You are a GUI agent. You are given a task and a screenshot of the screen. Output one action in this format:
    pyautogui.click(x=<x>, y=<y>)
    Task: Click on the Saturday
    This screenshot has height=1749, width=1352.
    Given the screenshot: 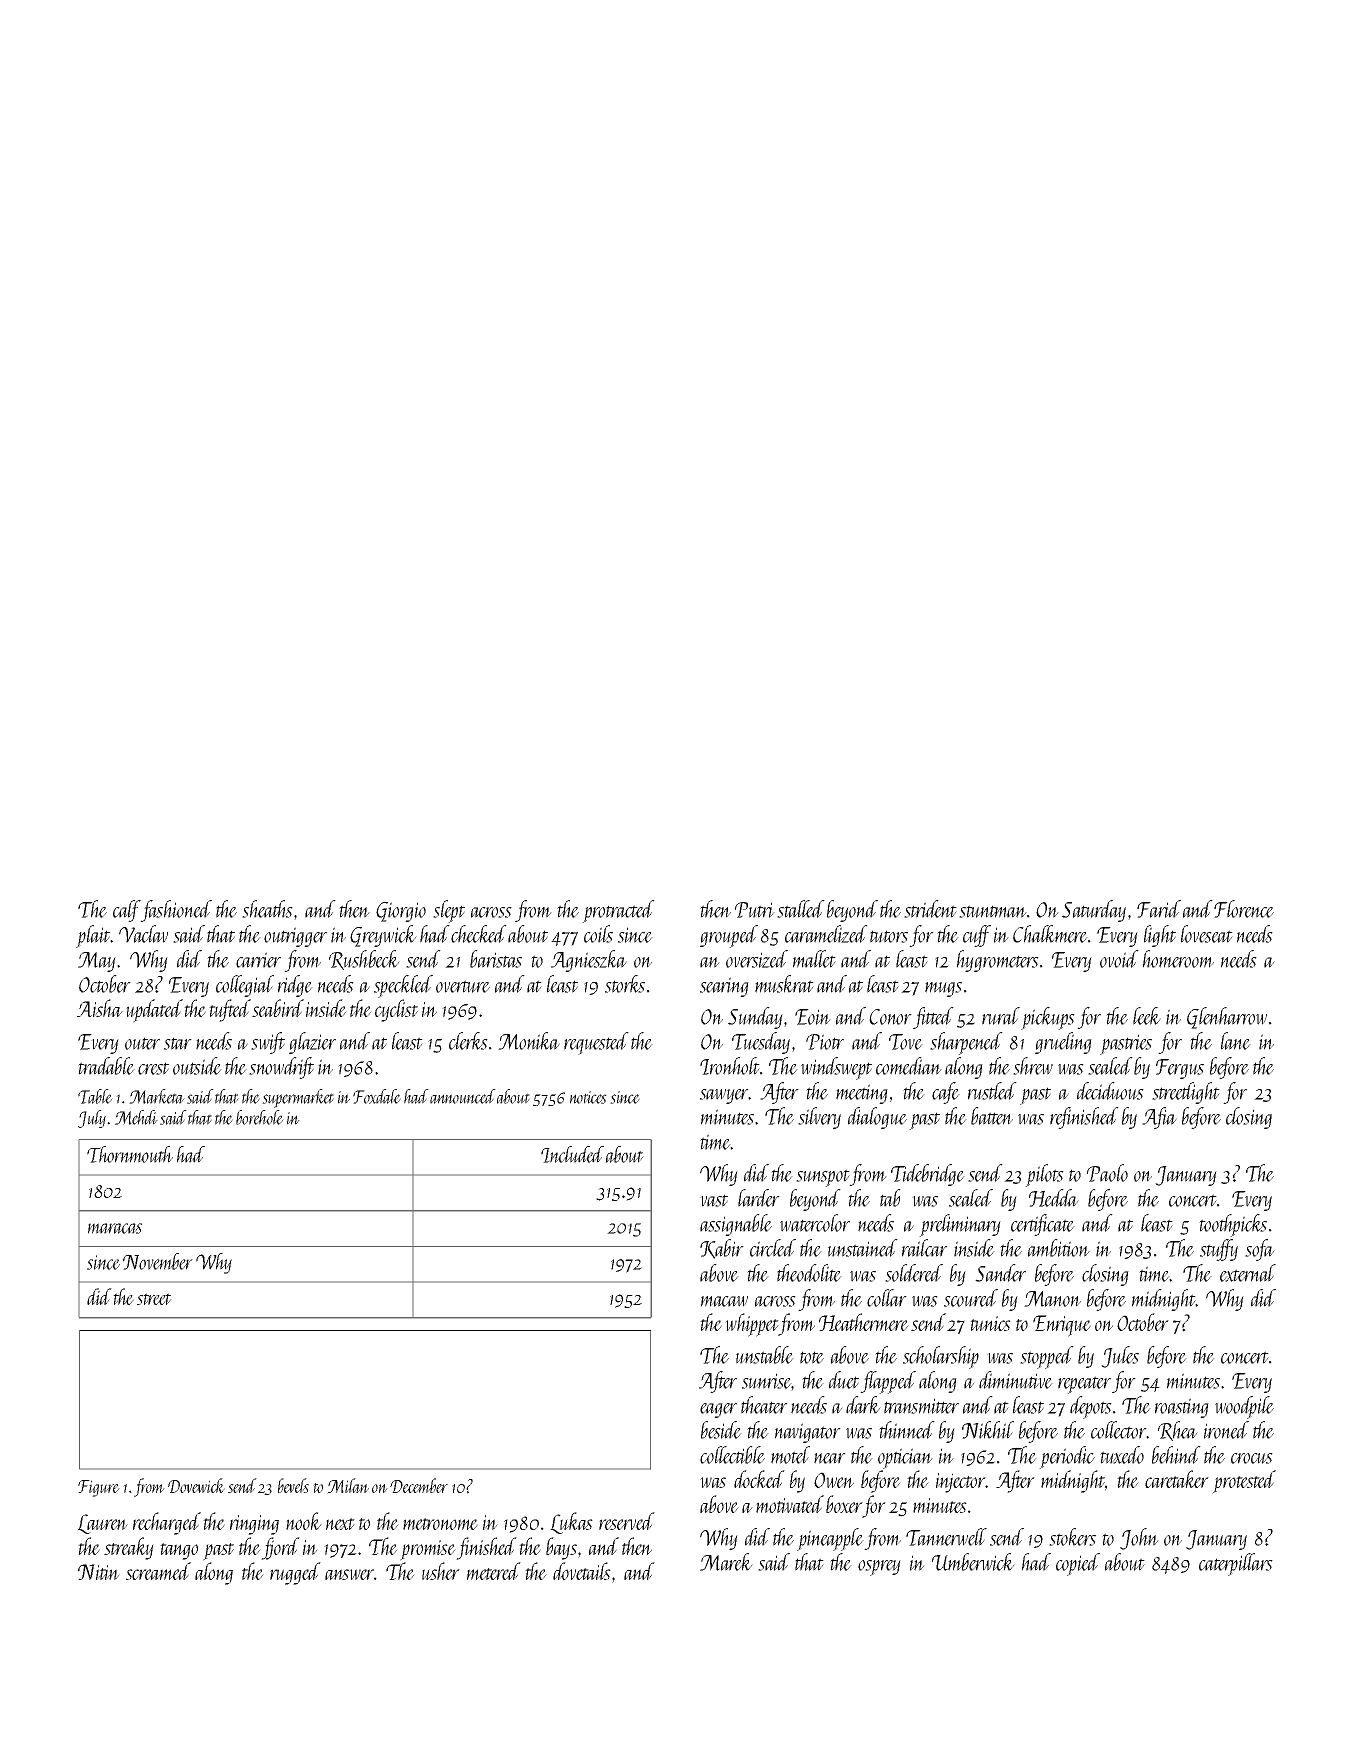 What is the action you would take?
    pyautogui.click(x=1094, y=911)
